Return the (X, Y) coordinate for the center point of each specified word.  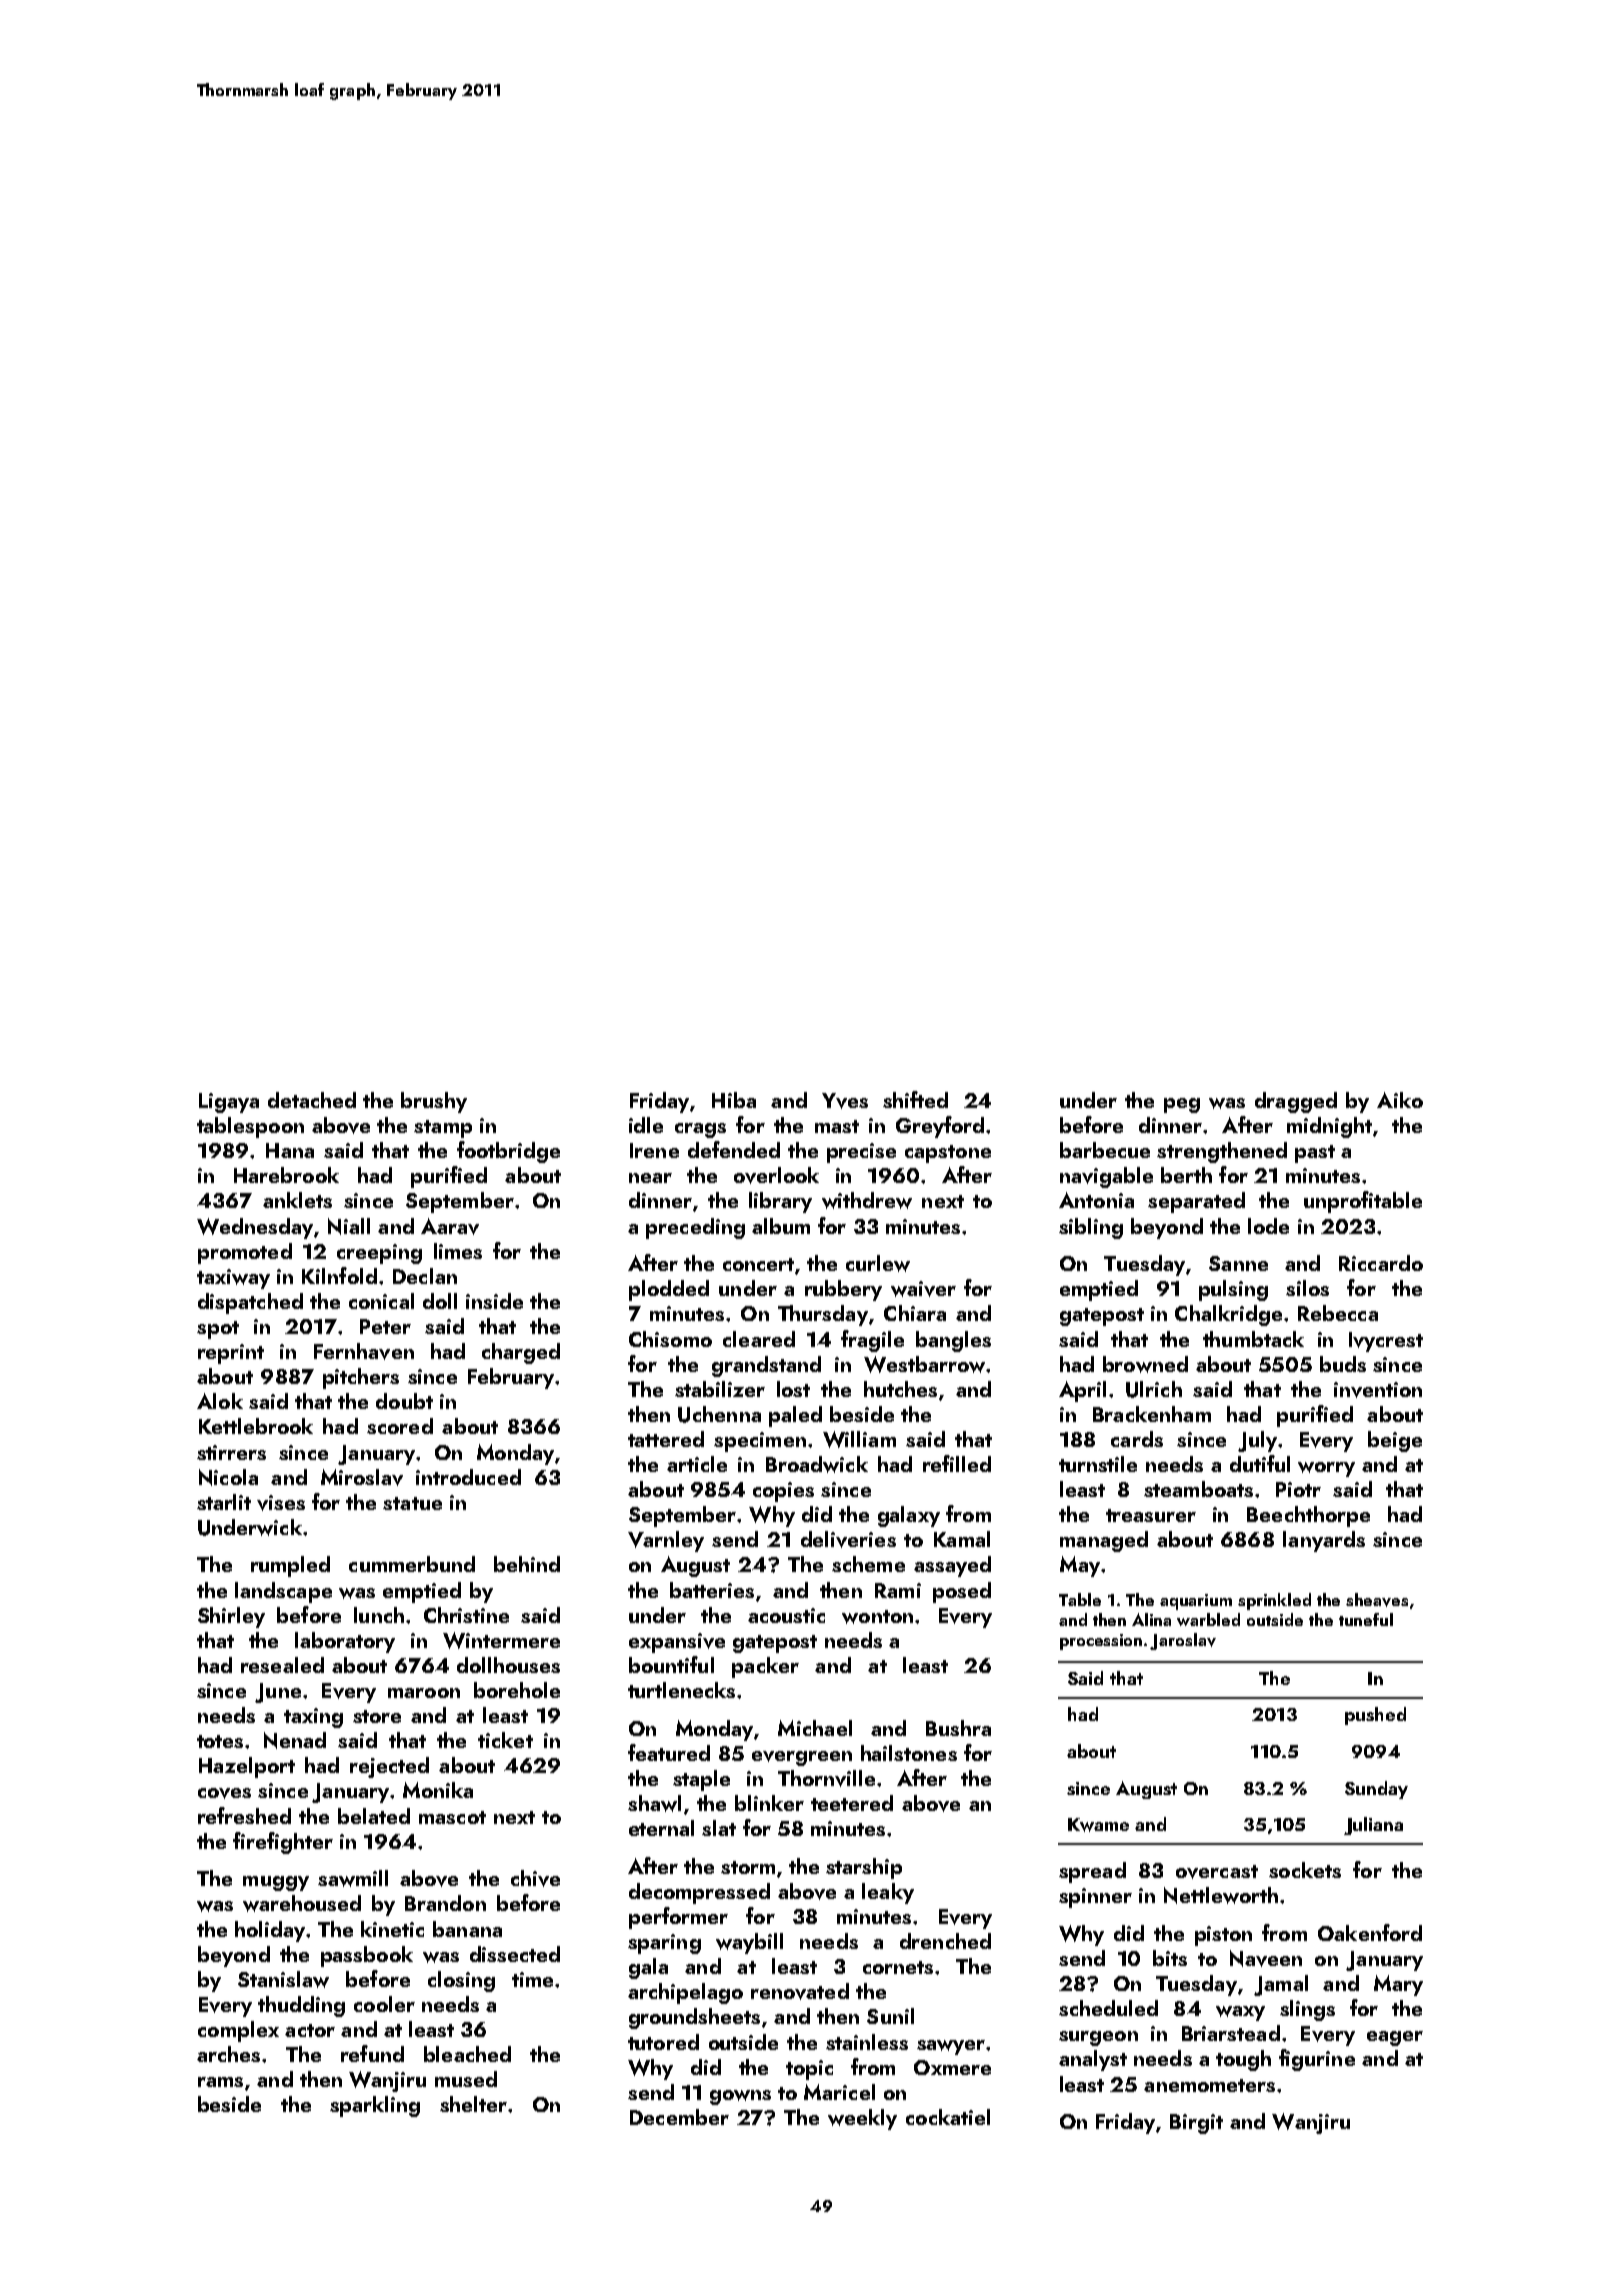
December (679, 2117)
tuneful (1366, 1619)
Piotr (1298, 1489)
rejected (389, 1767)
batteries (712, 1590)
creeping (379, 1254)
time (532, 1979)
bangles (953, 1341)
